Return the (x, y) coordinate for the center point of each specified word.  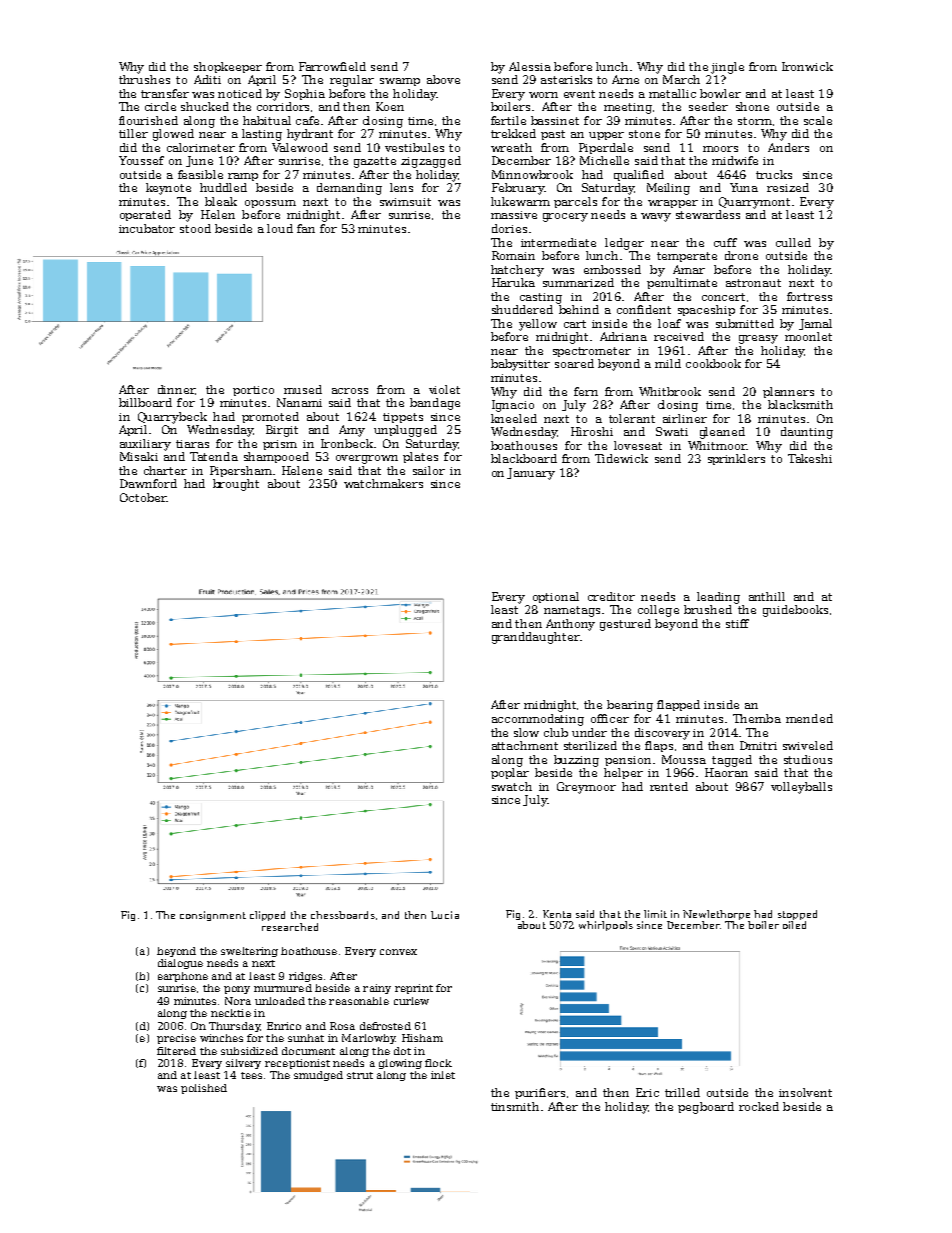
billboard (145, 402)
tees (251, 1075)
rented (669, 786)
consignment (213, 916)
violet (444, 389)
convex (398, 952)
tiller (133, 133)
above (443, 79)
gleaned (722, 433)
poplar (510, 773)
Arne (625, 79)
